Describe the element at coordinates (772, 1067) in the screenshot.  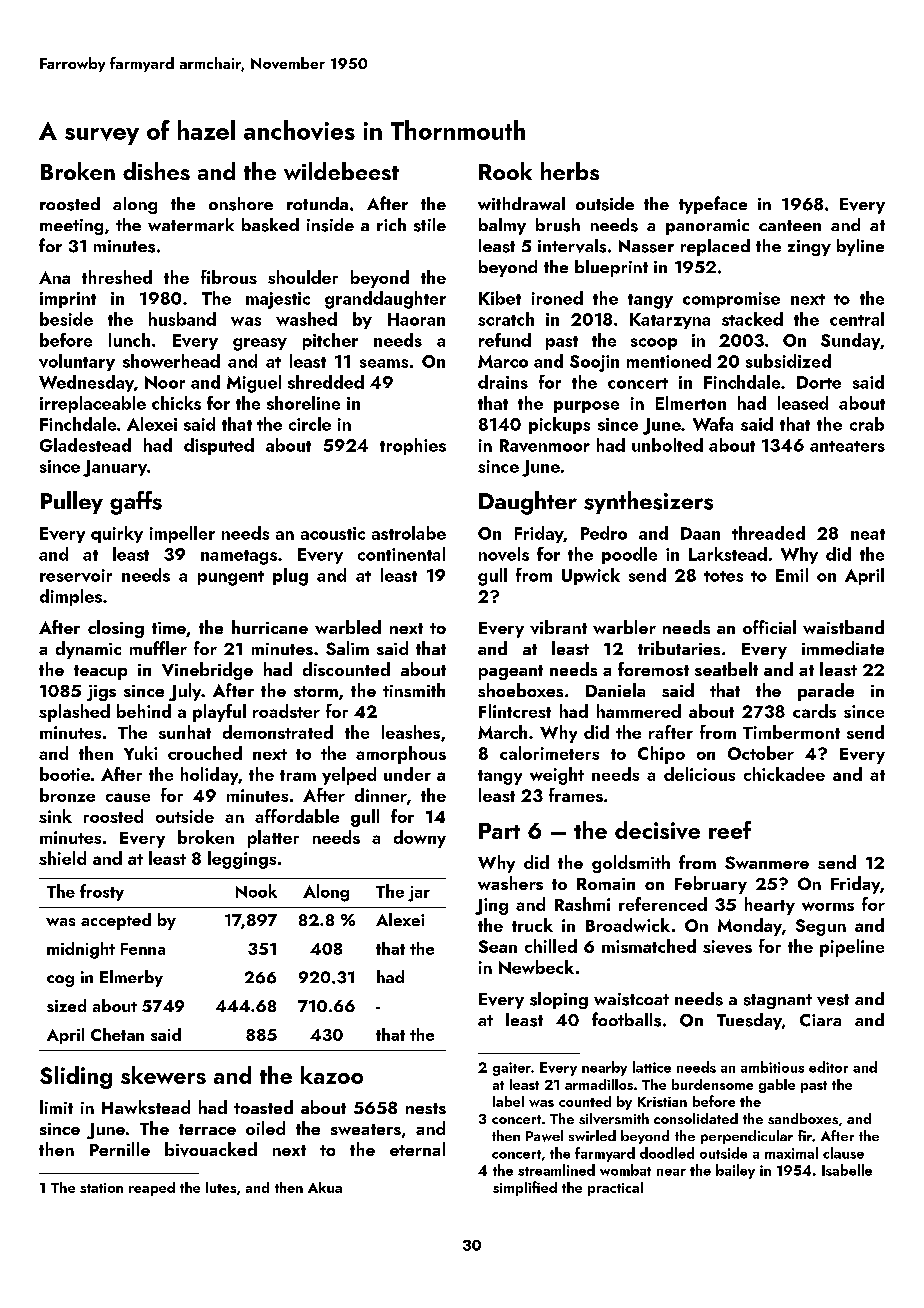
I see `ambitious` at that location.
